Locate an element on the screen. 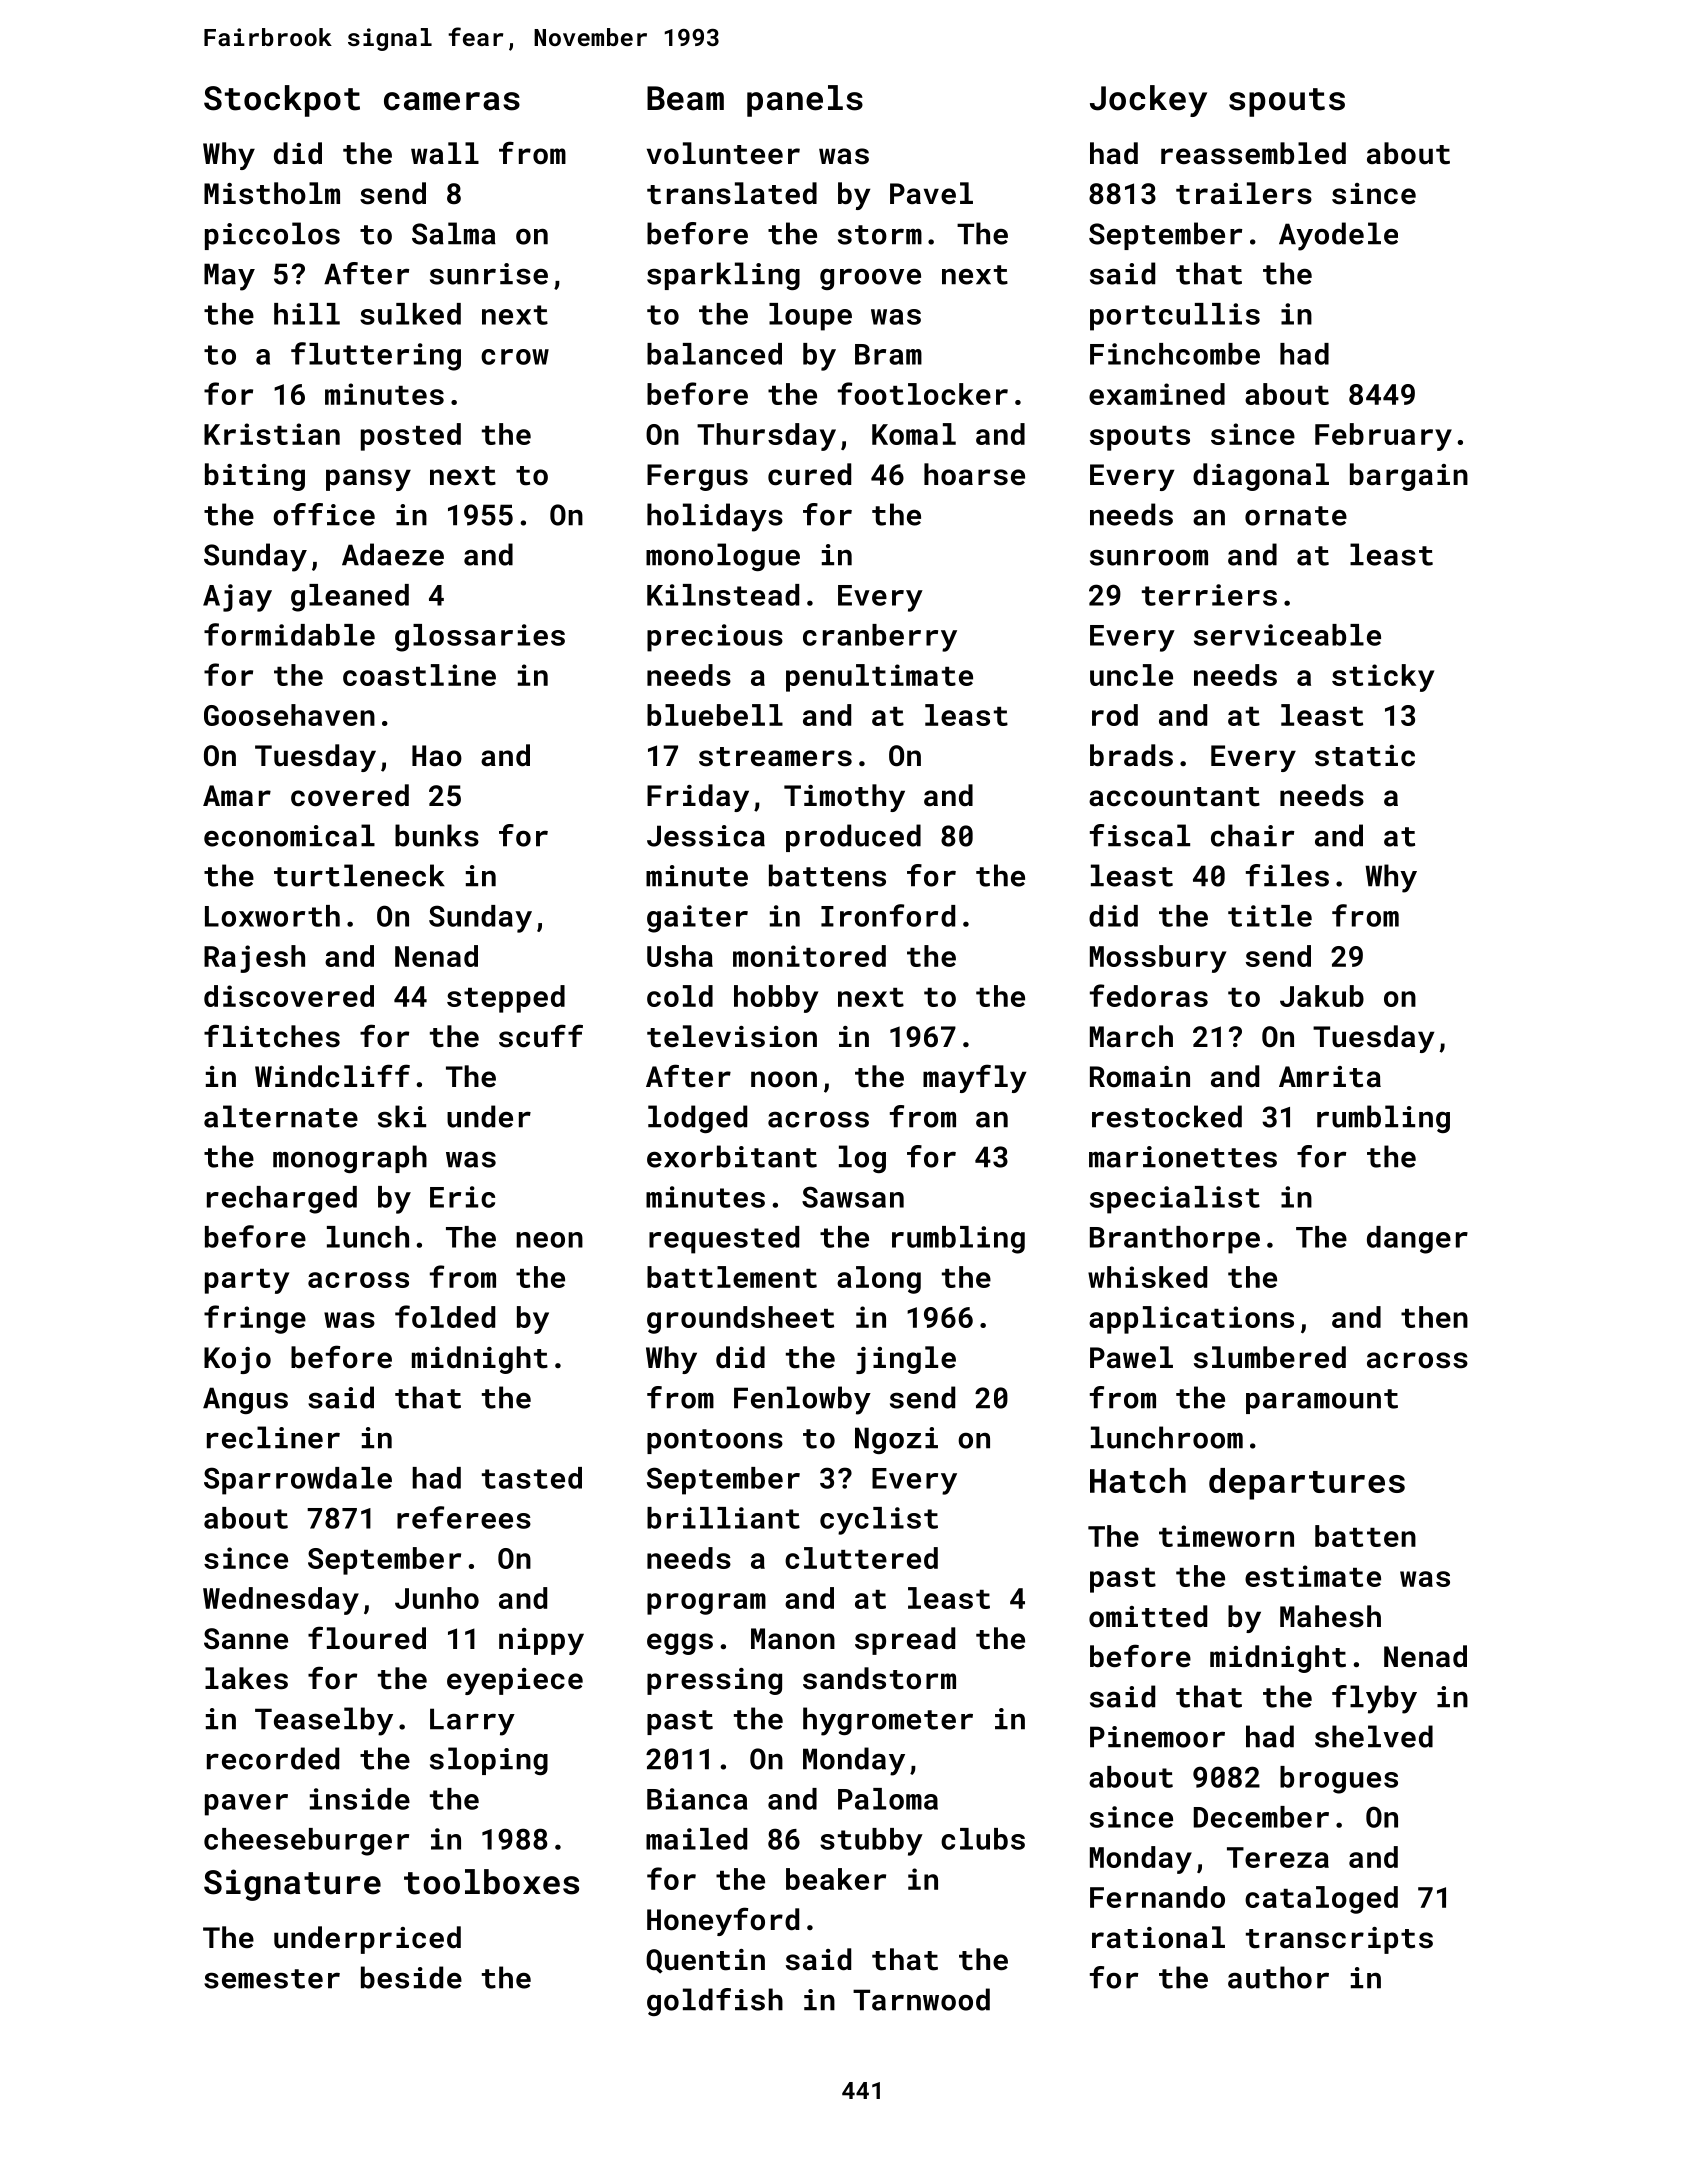  brogues is located at coordinates (1339, 1780).
